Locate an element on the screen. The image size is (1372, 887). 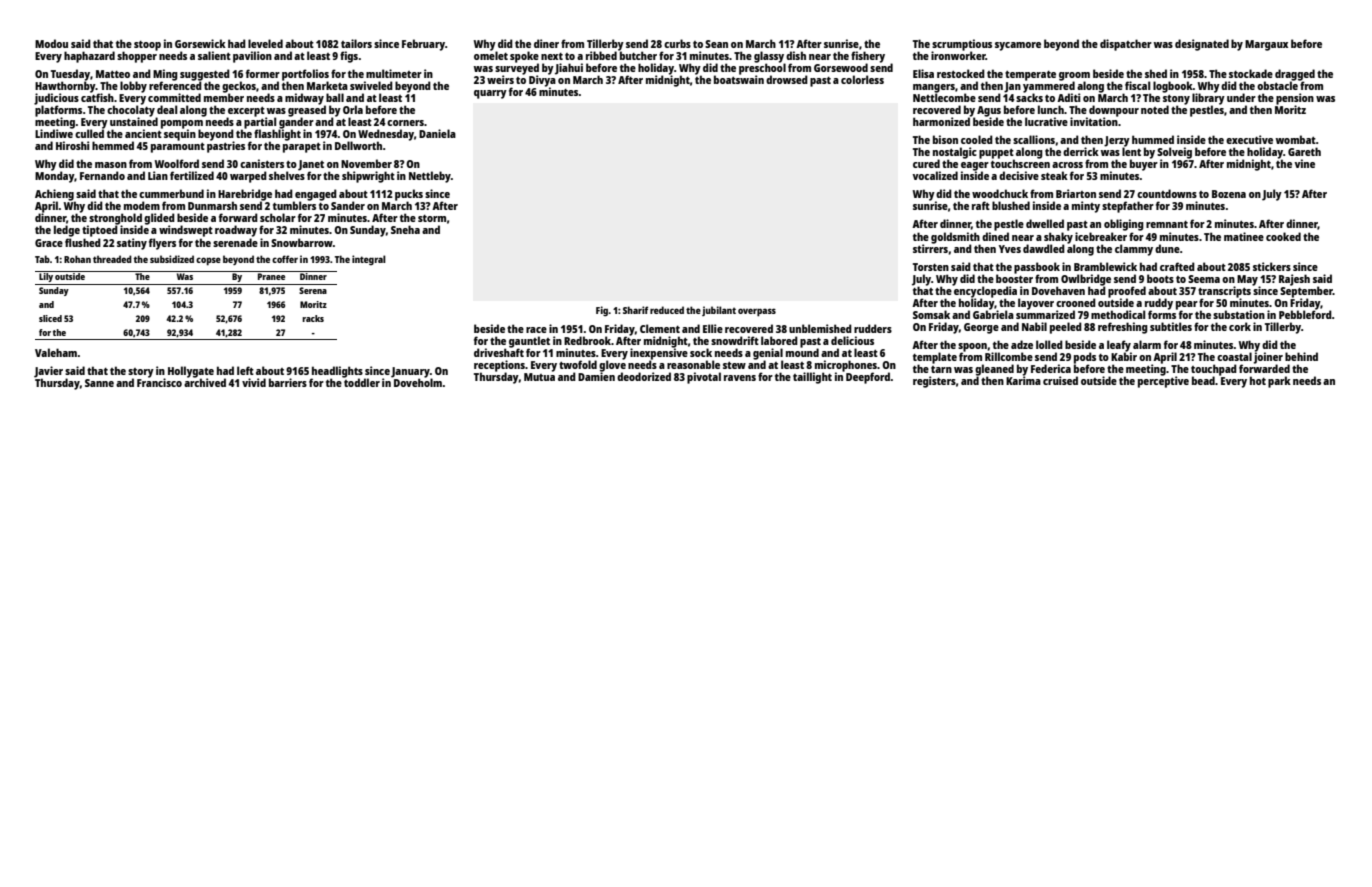
Francisco is located at coordinates (159, 382).
